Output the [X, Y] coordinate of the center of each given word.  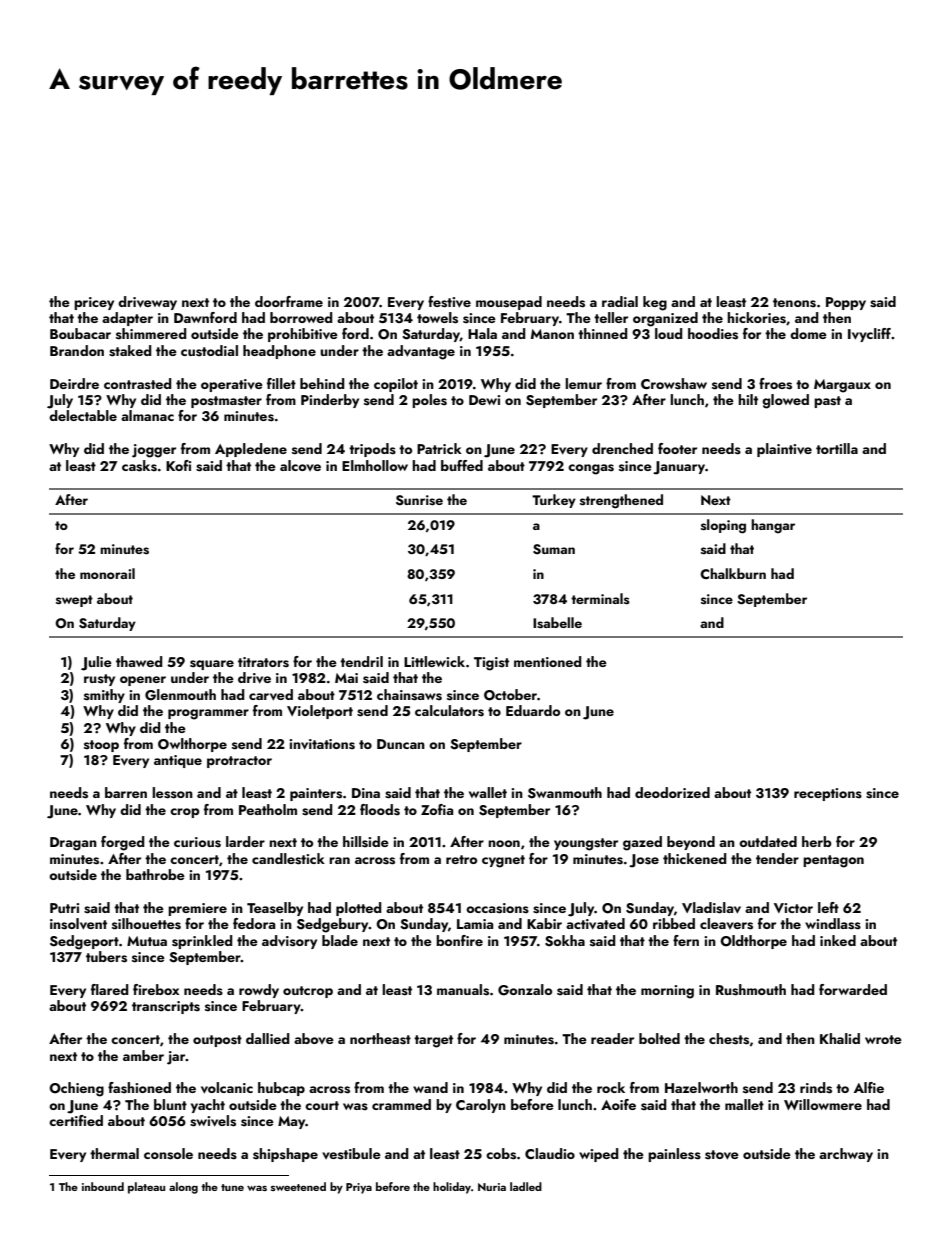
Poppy [846, 303]
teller [611, 317]
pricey [94, 303]
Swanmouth [565, 793]
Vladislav [711, 908]
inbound [103, 1186]
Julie [96, 663]
